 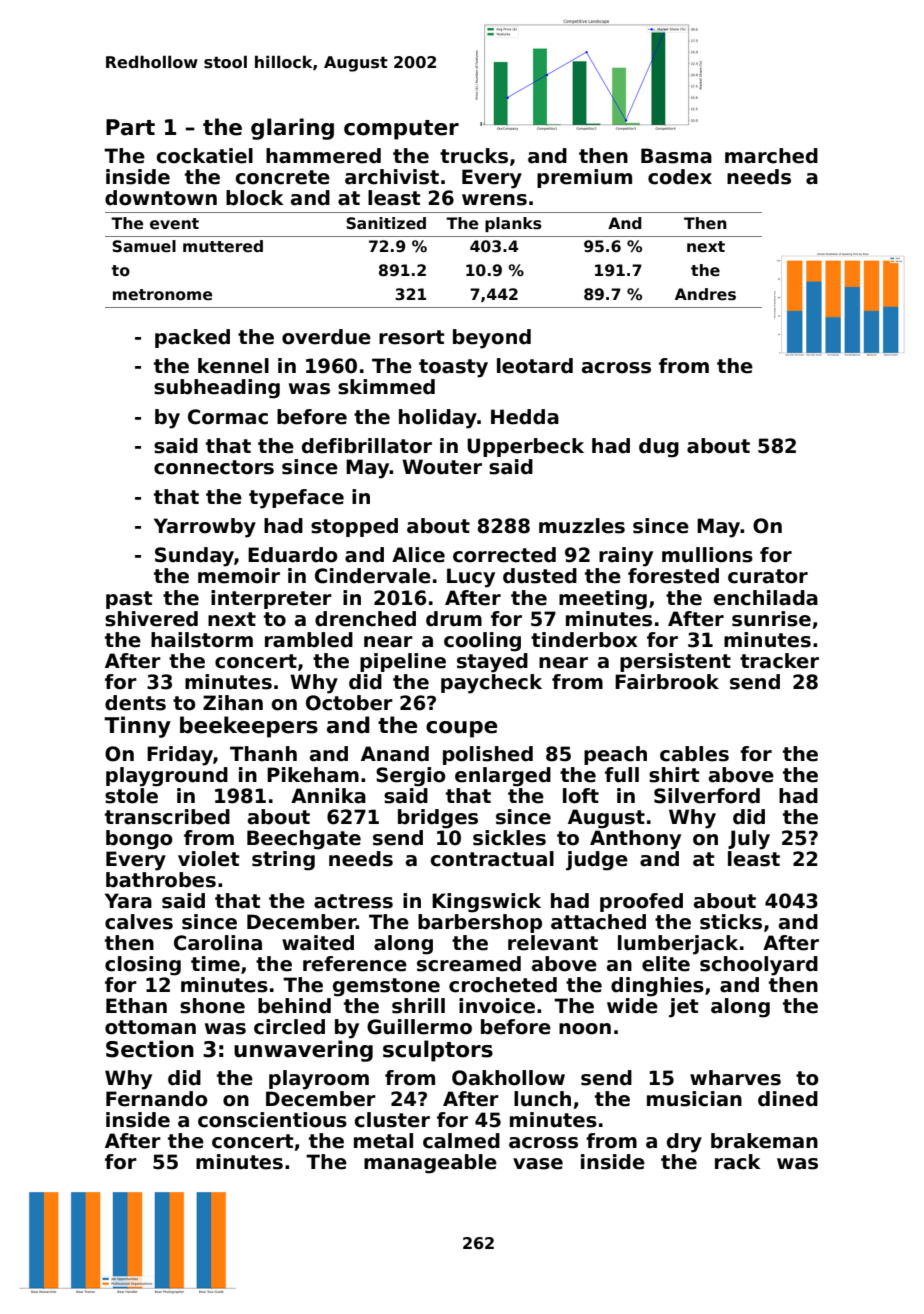 I want to click on glaring, so click(x=292, y=129).
